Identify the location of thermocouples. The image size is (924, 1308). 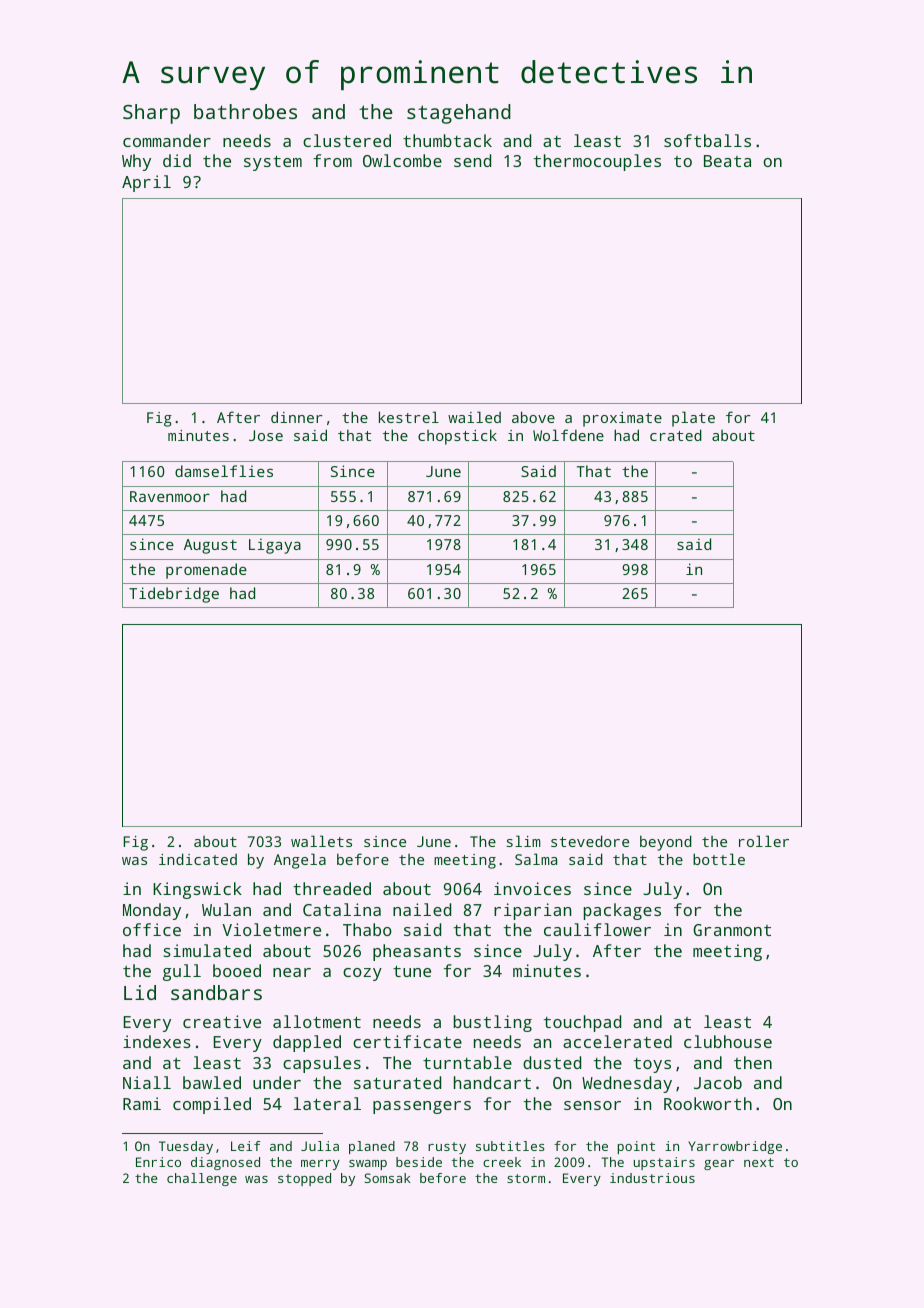
(597, 162).
